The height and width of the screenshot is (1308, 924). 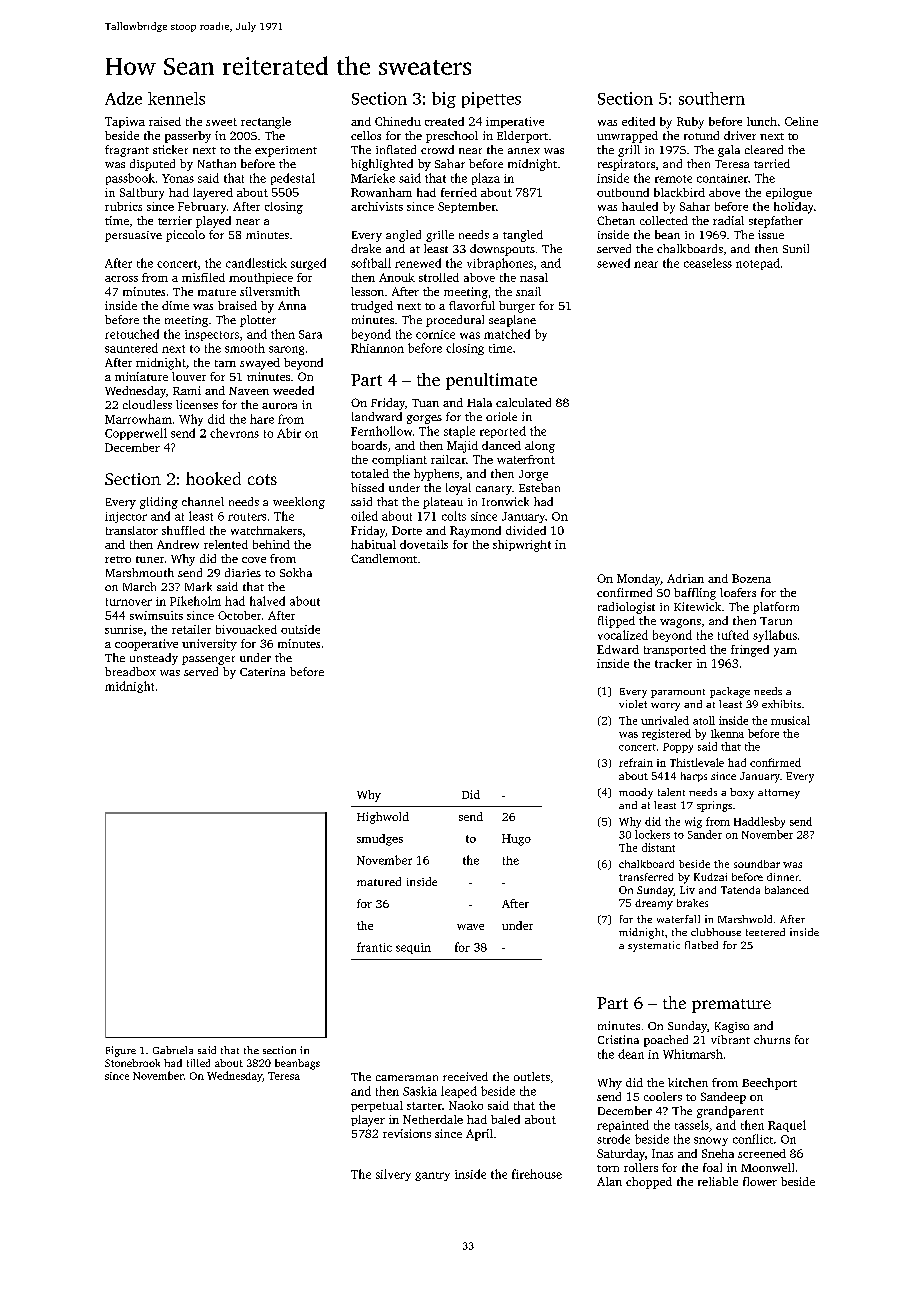 I want to click on teetered, so click(x=765, y=932).
